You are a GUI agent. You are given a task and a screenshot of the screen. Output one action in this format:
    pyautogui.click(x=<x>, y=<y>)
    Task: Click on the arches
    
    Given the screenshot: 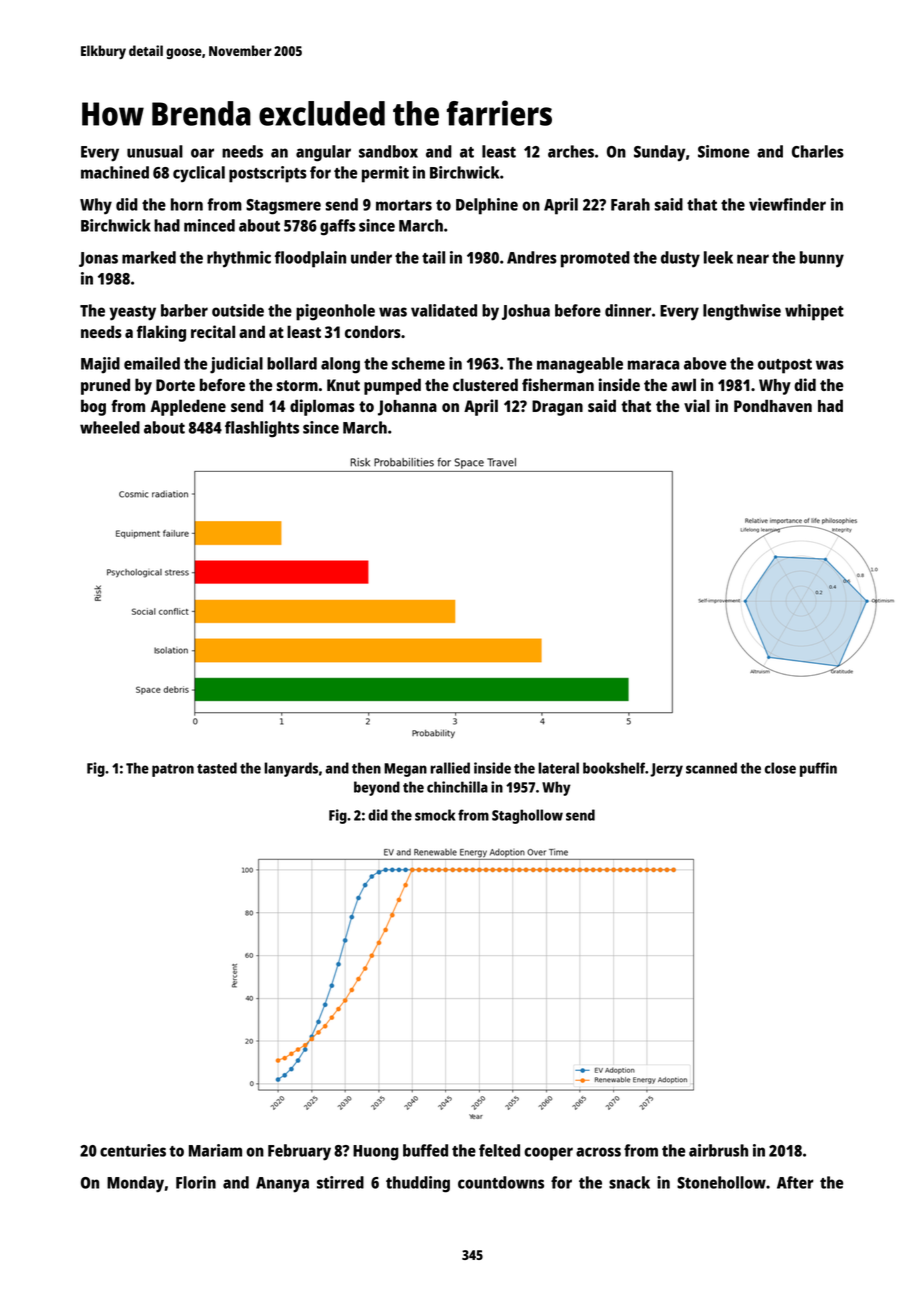 What is the action you would take?
    pyautogui.click(x=571, y=151)
